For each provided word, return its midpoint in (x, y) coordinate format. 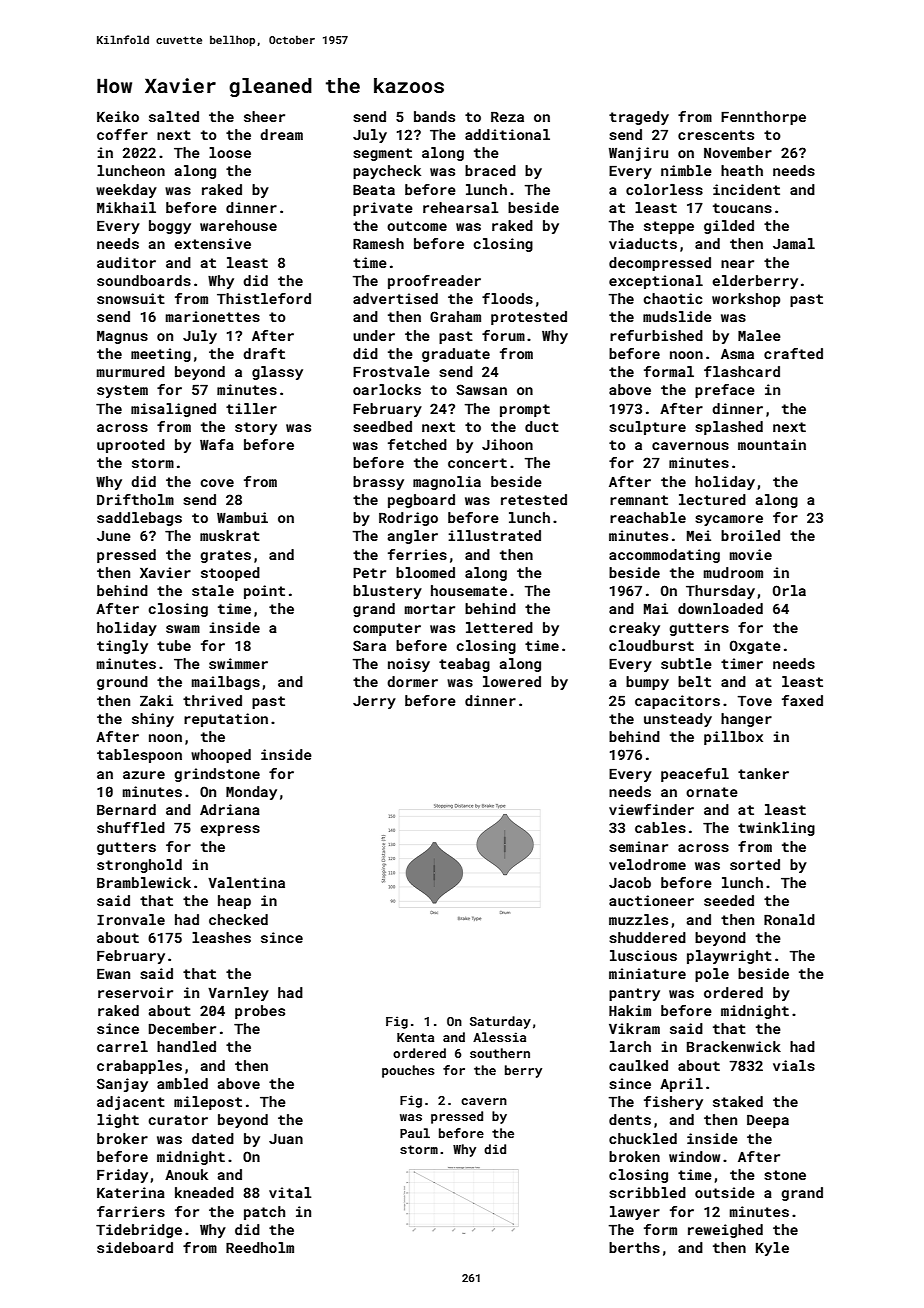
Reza (507, 117)
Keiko (118, 116)
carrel (122, 1046)
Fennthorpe (763, 118)
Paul (415, 1133)
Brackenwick (734, 1046)
